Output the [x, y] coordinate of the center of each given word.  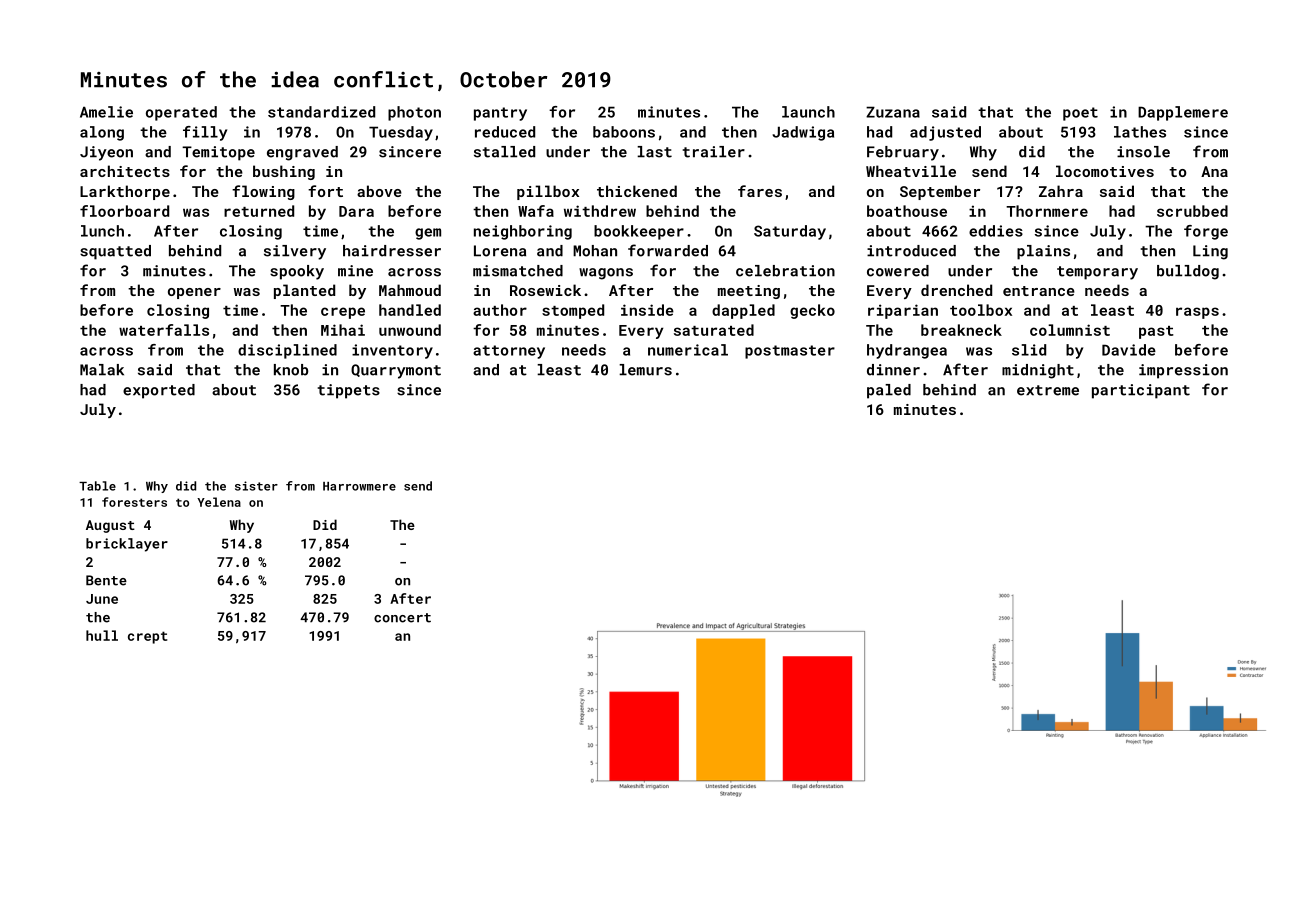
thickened [637, 191]
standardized [321, 112]
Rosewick [545, 290]
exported [159, 391]
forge [1206, 232]
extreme [1048, 390]
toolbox [981, 310]
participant [1141, 391]
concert [402, 618]
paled [889, 391]
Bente [106, 580]
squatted [115, 252]
